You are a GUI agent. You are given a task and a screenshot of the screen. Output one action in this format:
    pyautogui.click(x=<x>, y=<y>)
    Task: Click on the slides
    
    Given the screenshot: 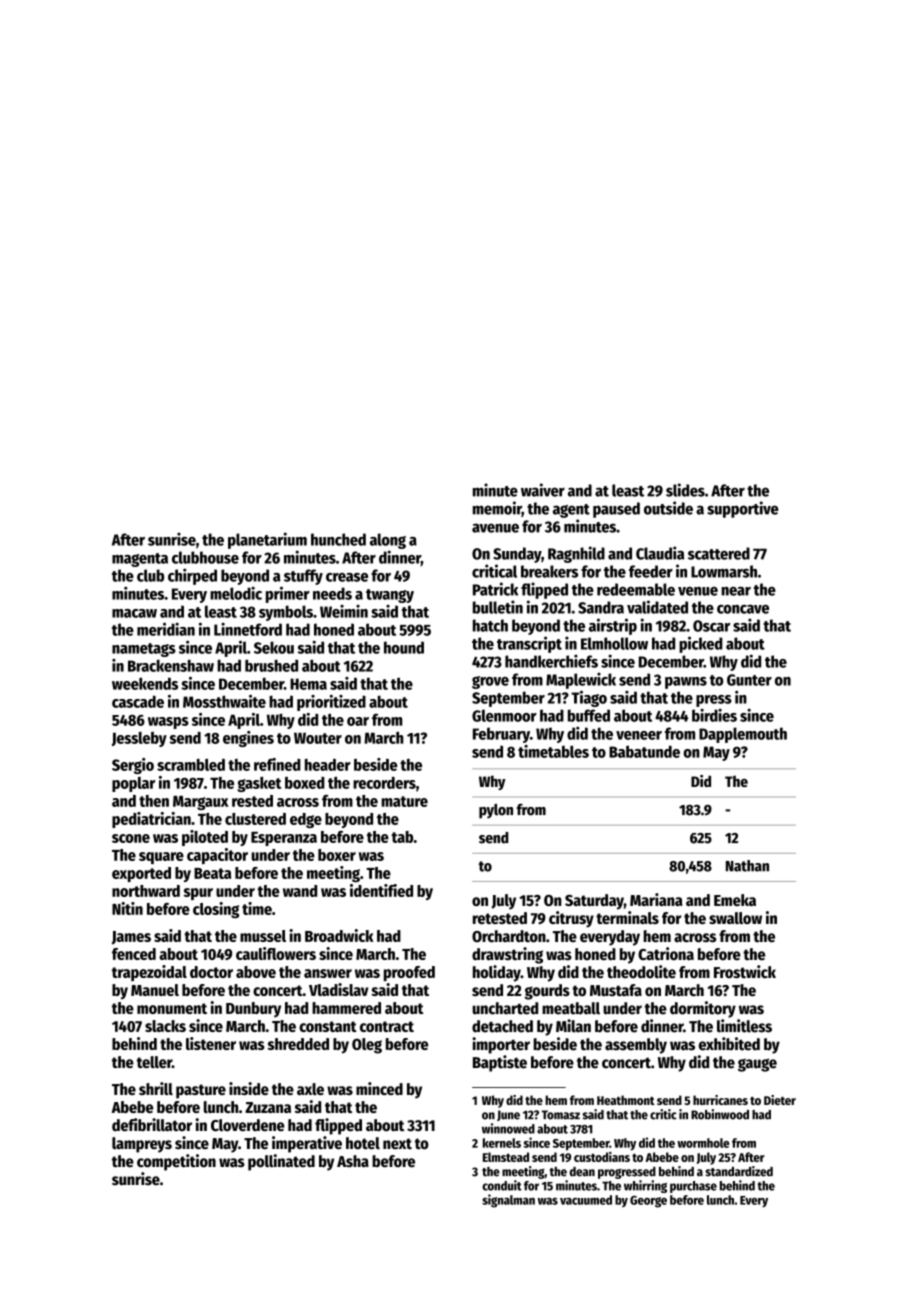 What is the action you would take?
    pyautogui.click(x=685, y=490)
